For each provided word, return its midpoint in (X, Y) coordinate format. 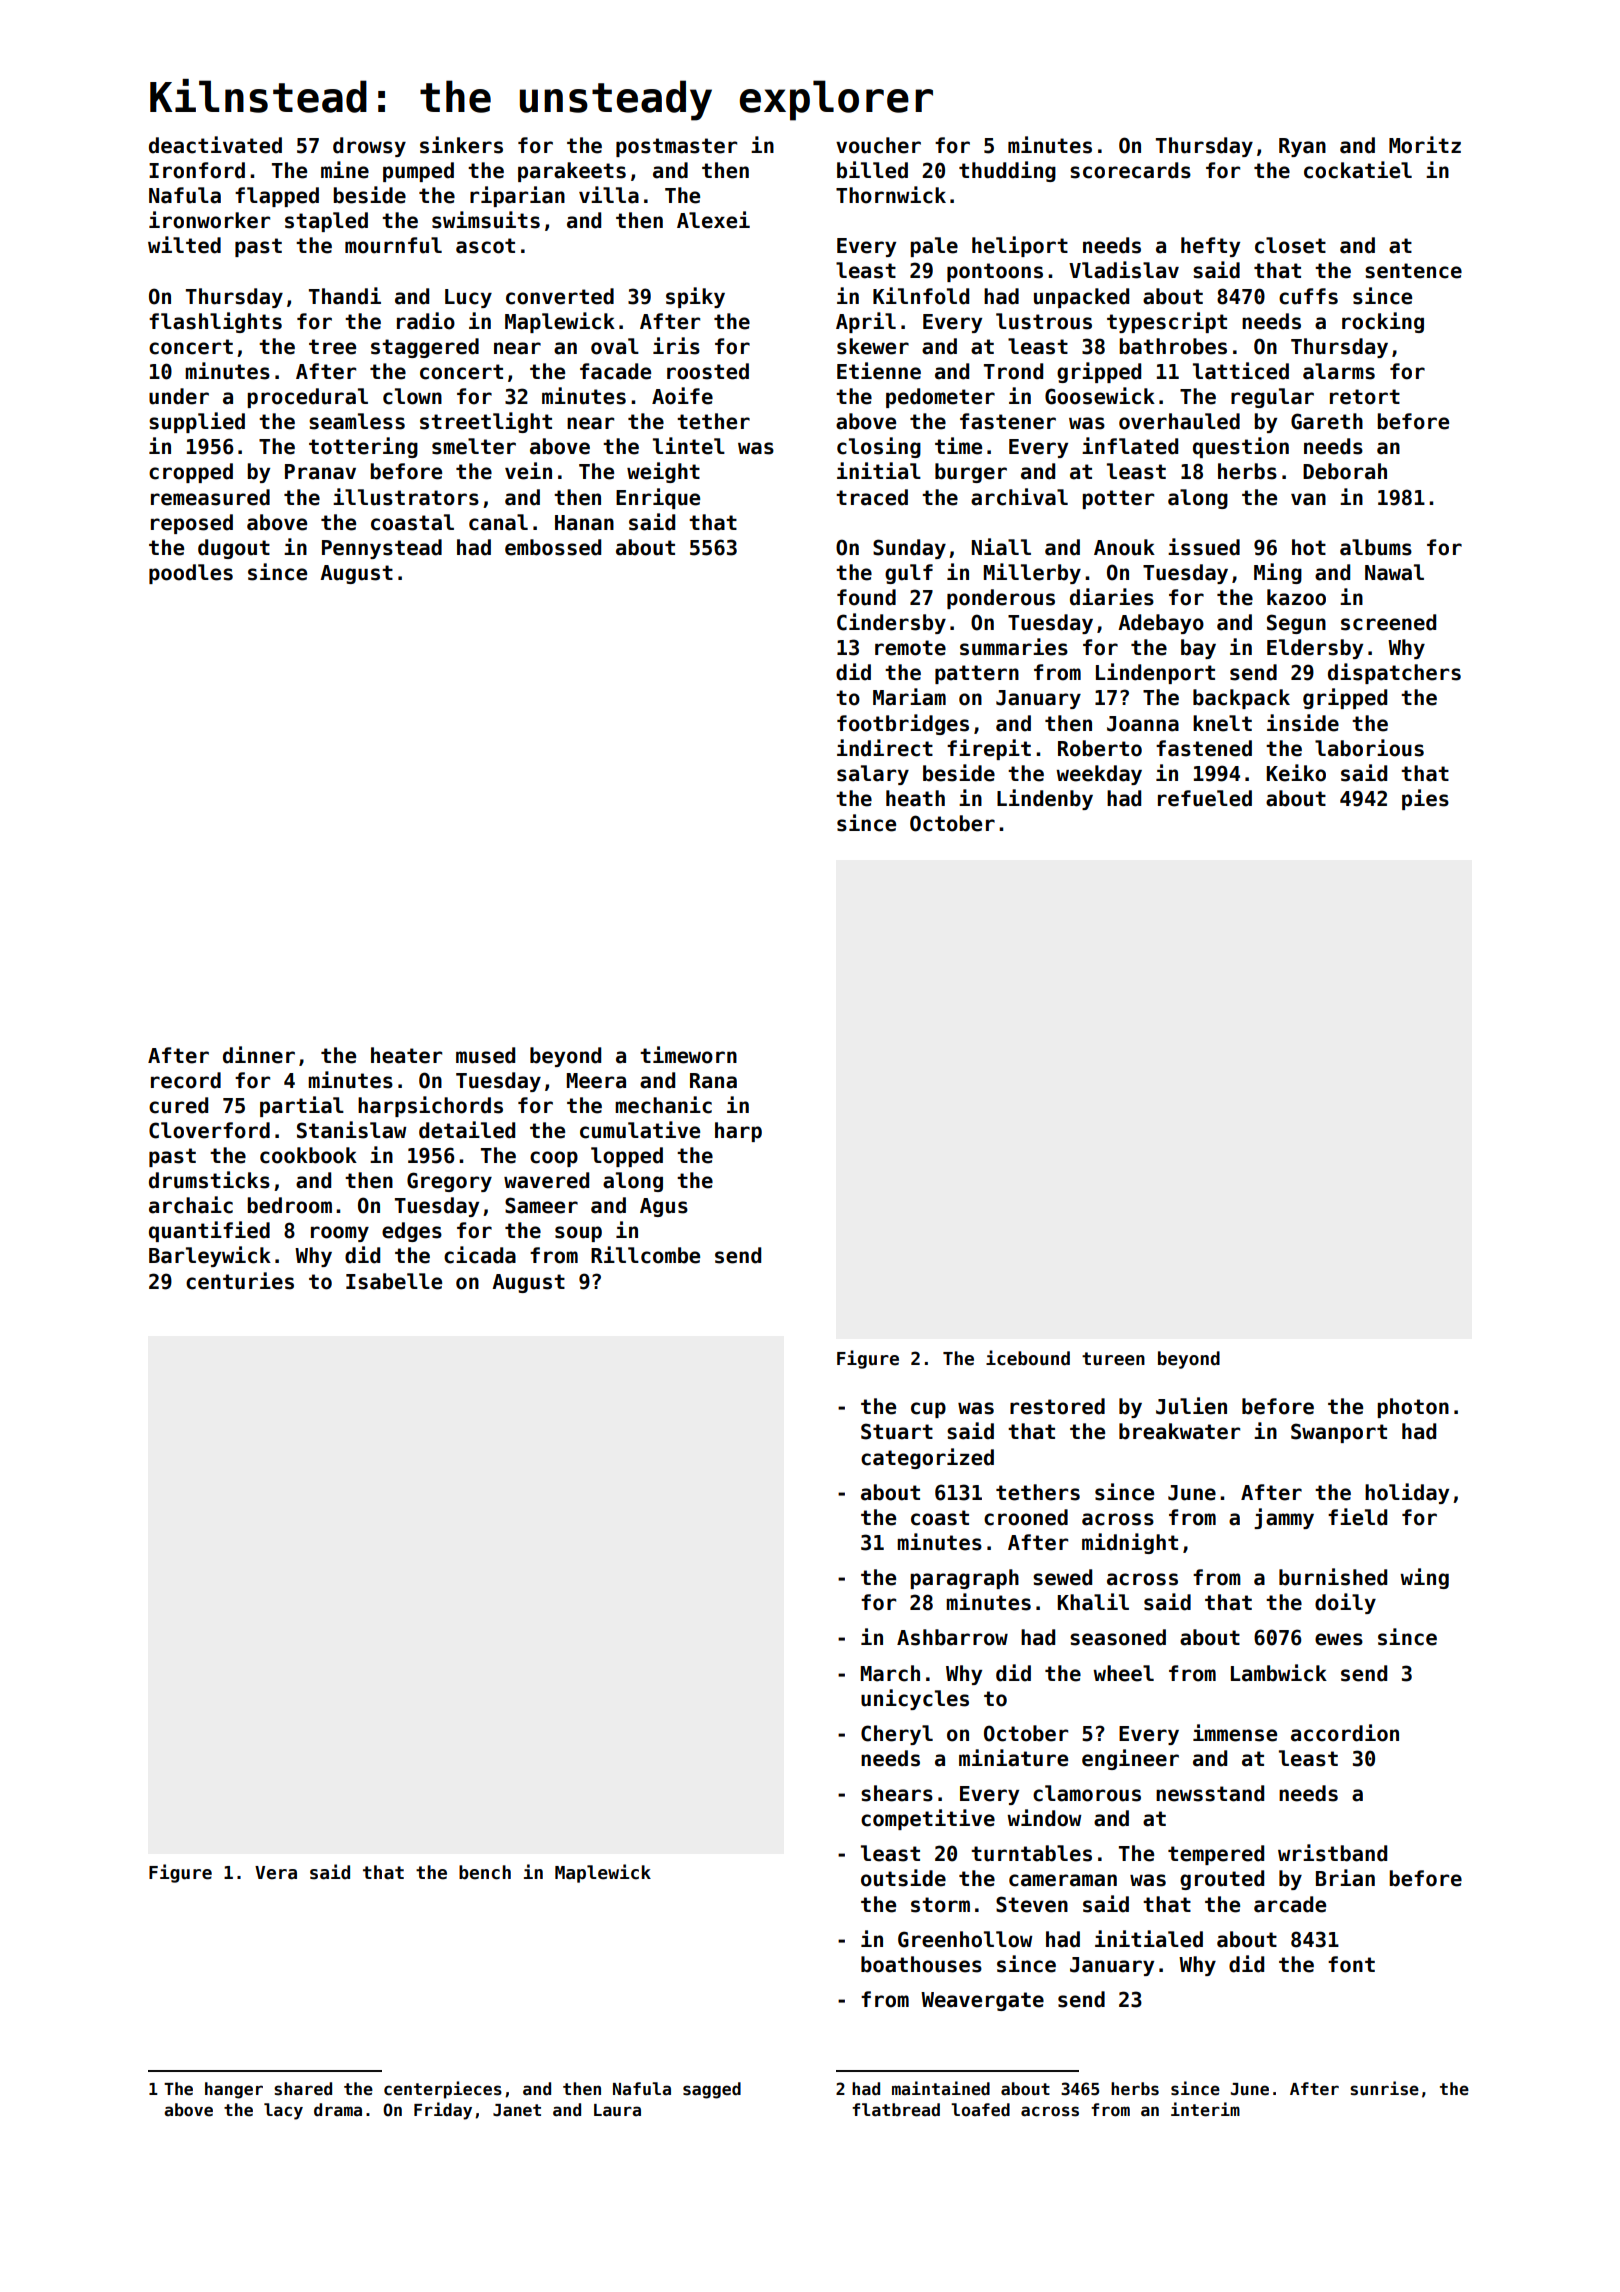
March (890, 1673)
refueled (1205, 798)
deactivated (215, 145)
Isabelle (394, 1281)
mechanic (663, 1105)
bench (485, 1872)
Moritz (1425, 145)
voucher (878, 145)
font (1351, 1964)
